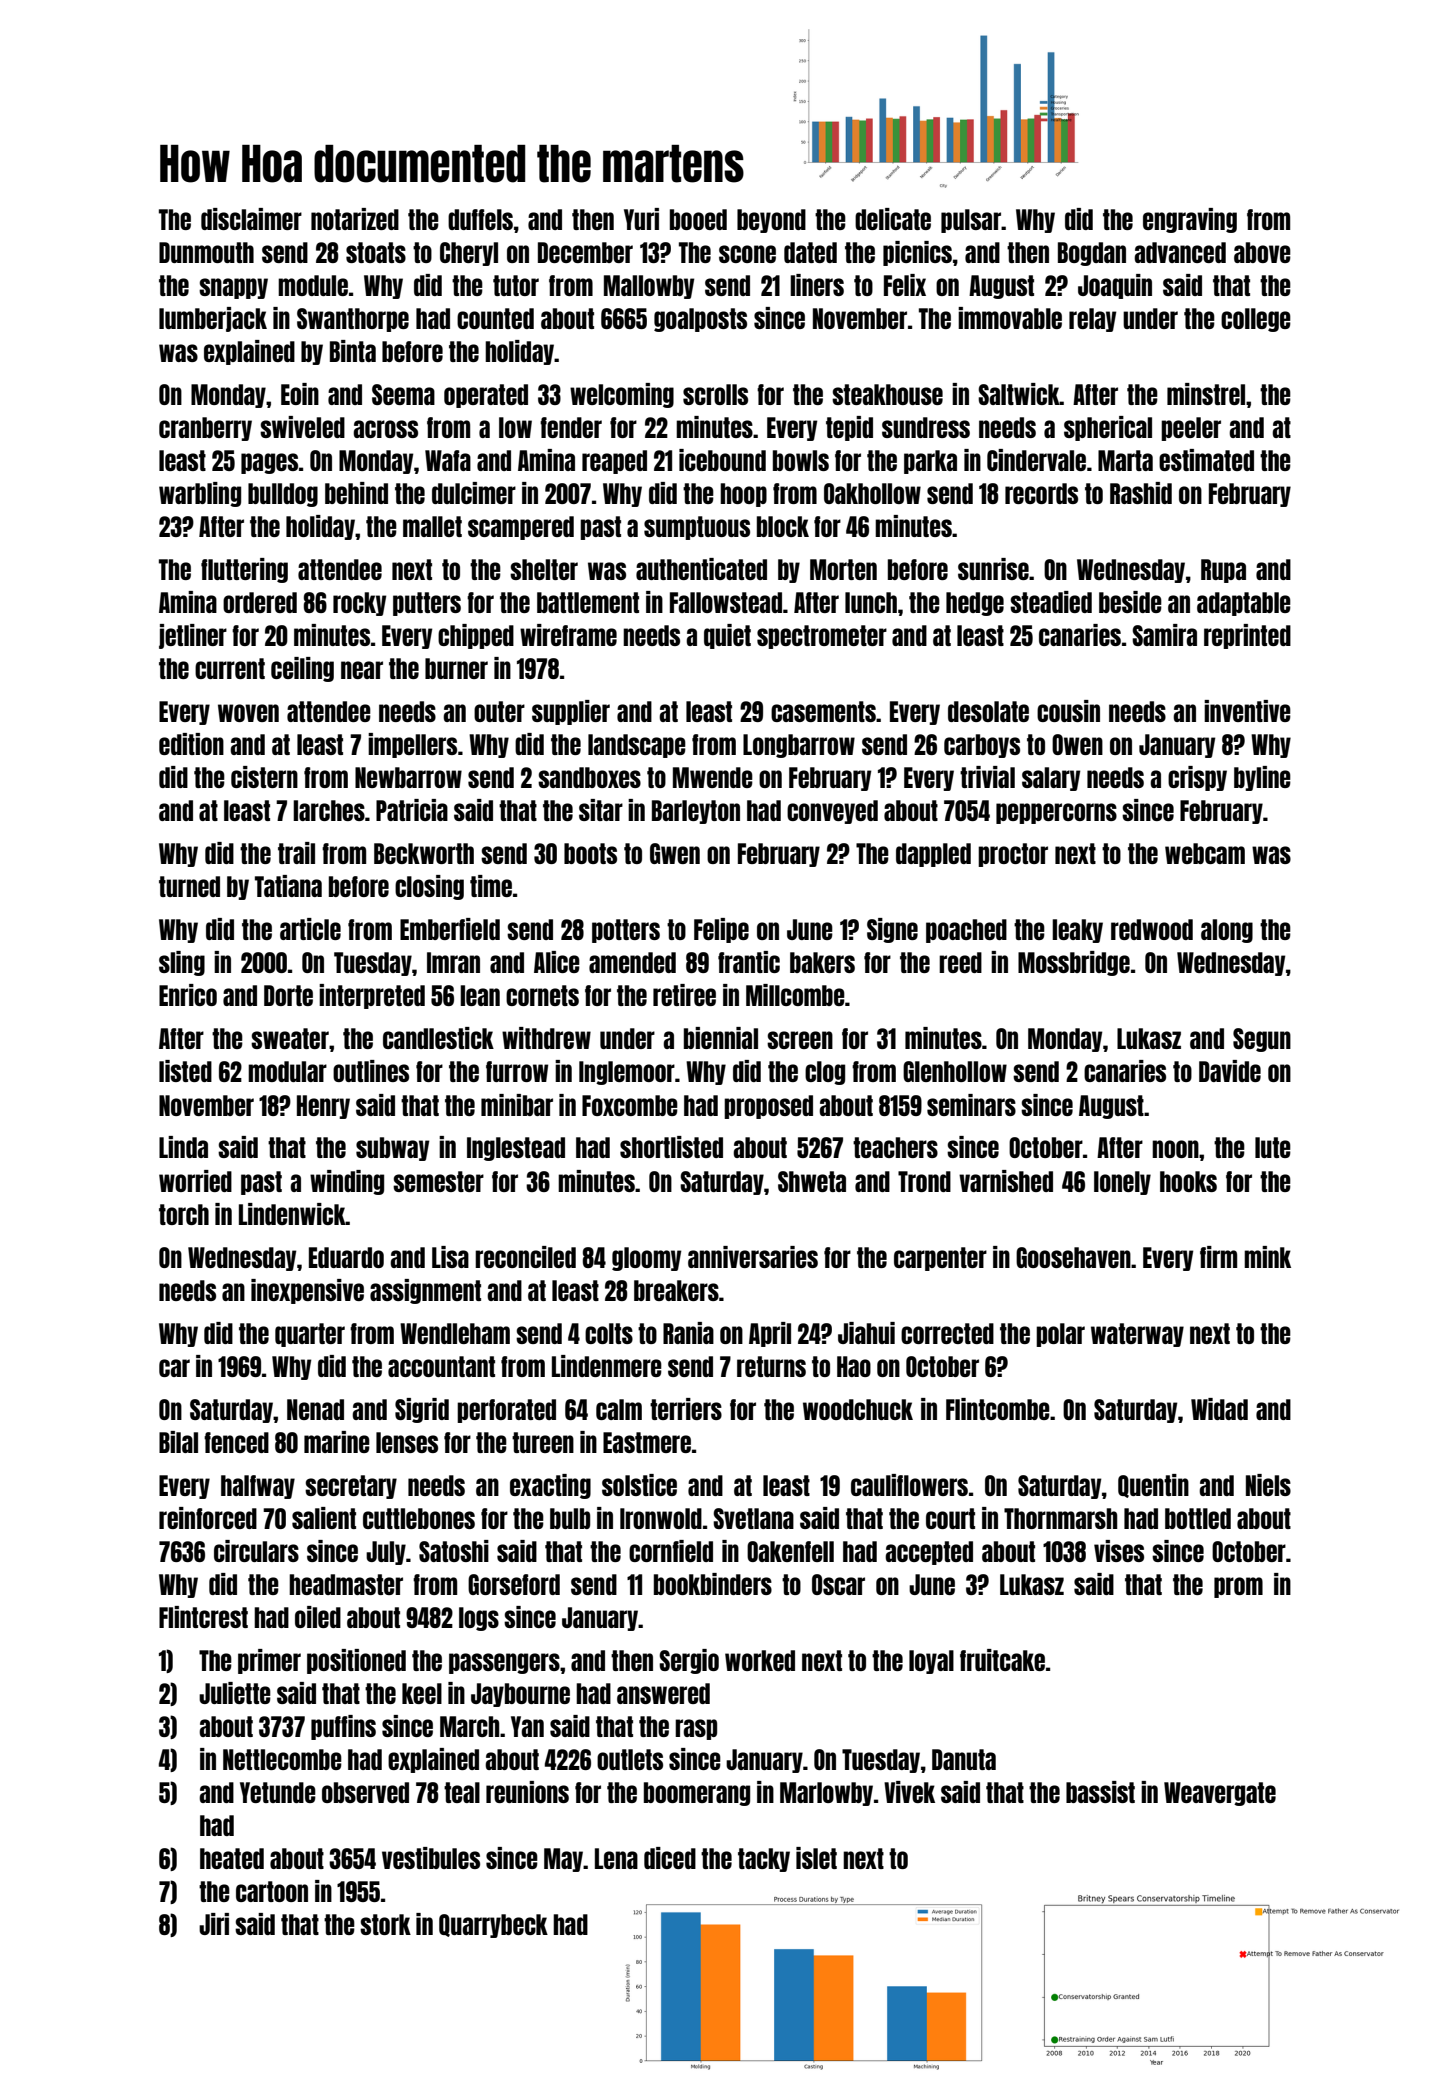 The height and width of the page is (2100, 1450). I want to click on above, so click(1262, 252).
